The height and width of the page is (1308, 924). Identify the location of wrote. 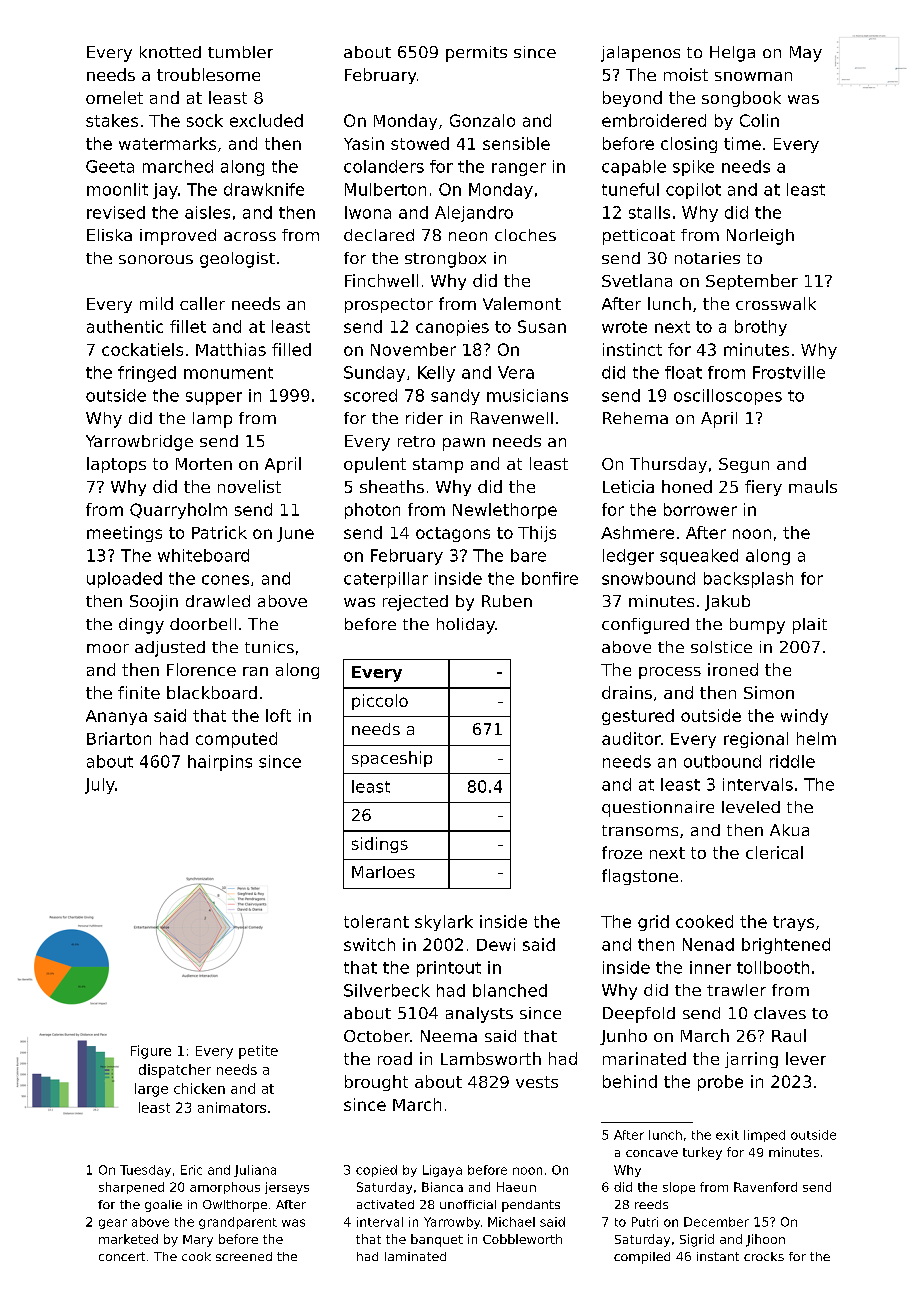
(624, 327).
